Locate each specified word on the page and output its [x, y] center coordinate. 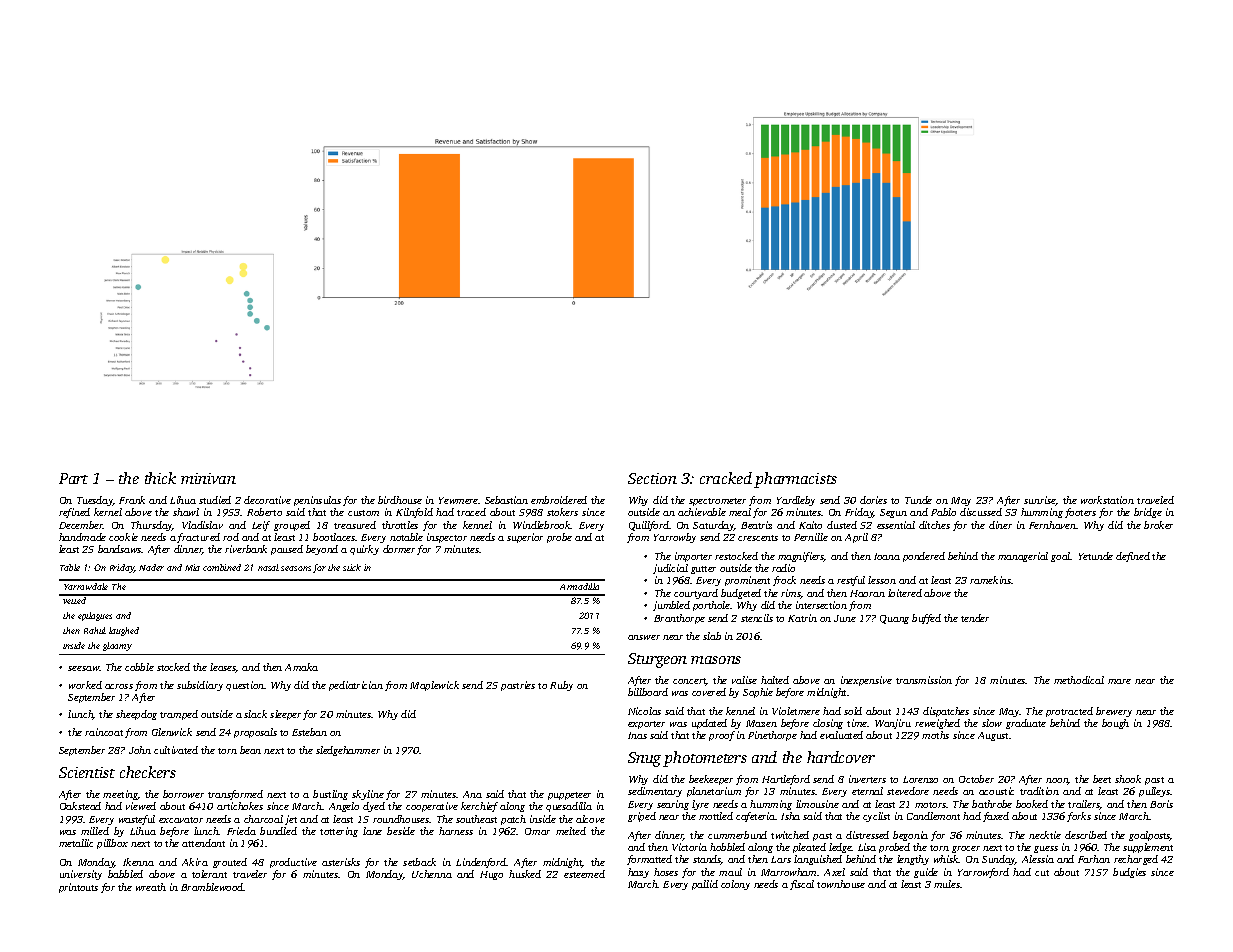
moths [935, 735]
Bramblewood [212, 887]
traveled [1155, 500]
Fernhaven [1052, 525]
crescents [758, 538]
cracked [726, 478]
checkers [148, 772]
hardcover [841, 757]
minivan [208, 478]
